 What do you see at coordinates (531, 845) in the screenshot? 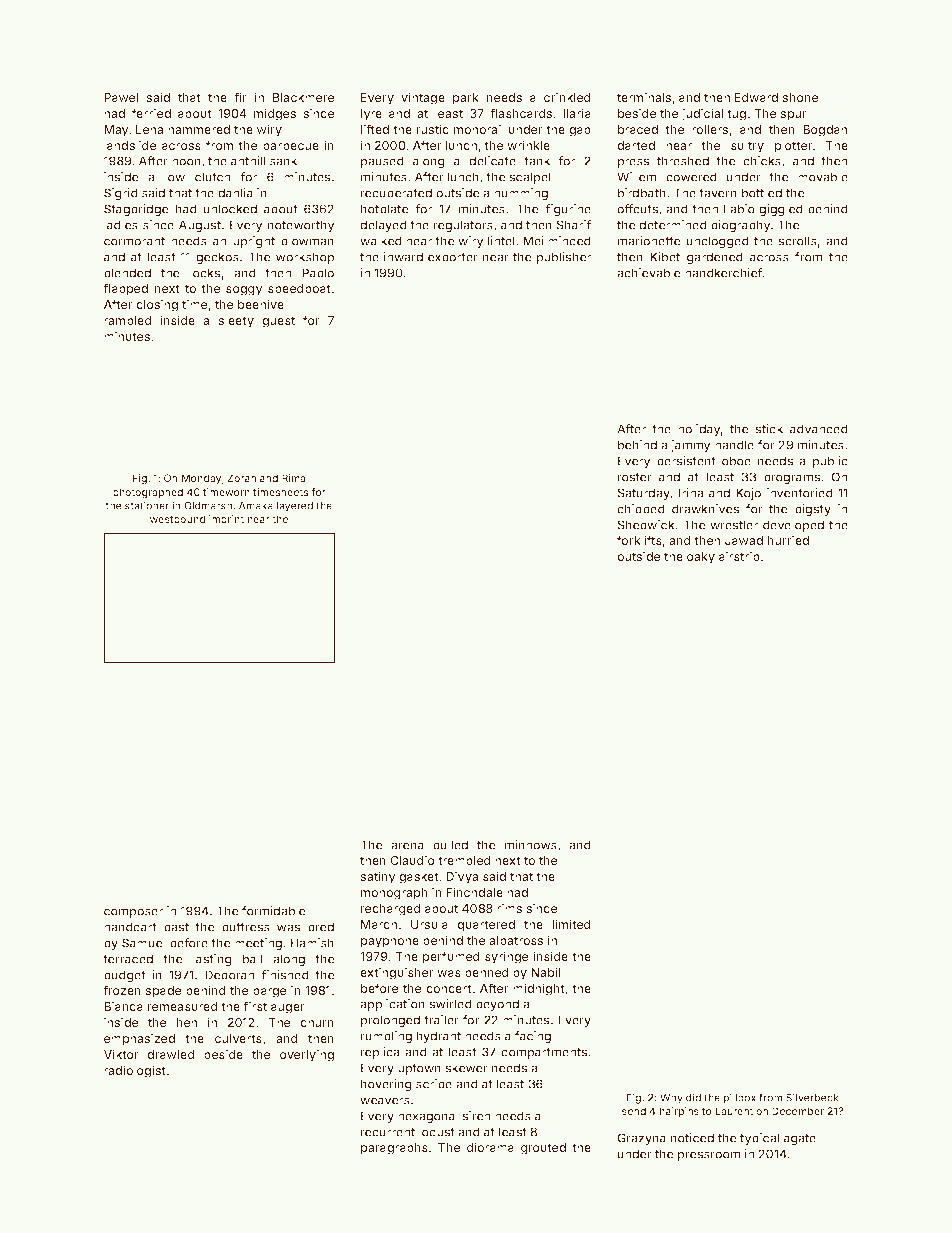
I see `minnows` at bounding box center [531, 845].
